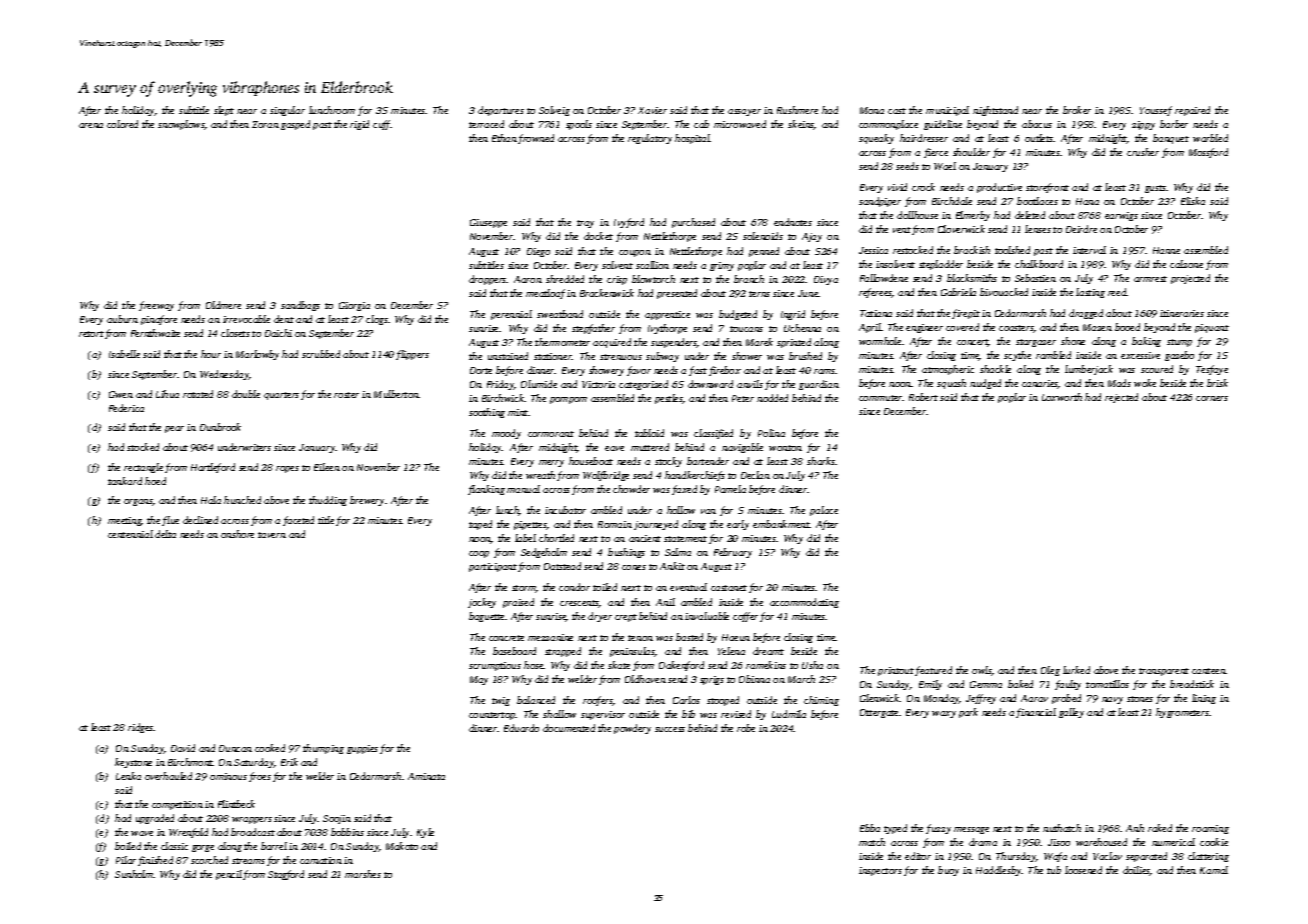  What do you see at coordinates (781, 524) in the screenshot?
I see `embankment` at bounding box center [781, 524].
